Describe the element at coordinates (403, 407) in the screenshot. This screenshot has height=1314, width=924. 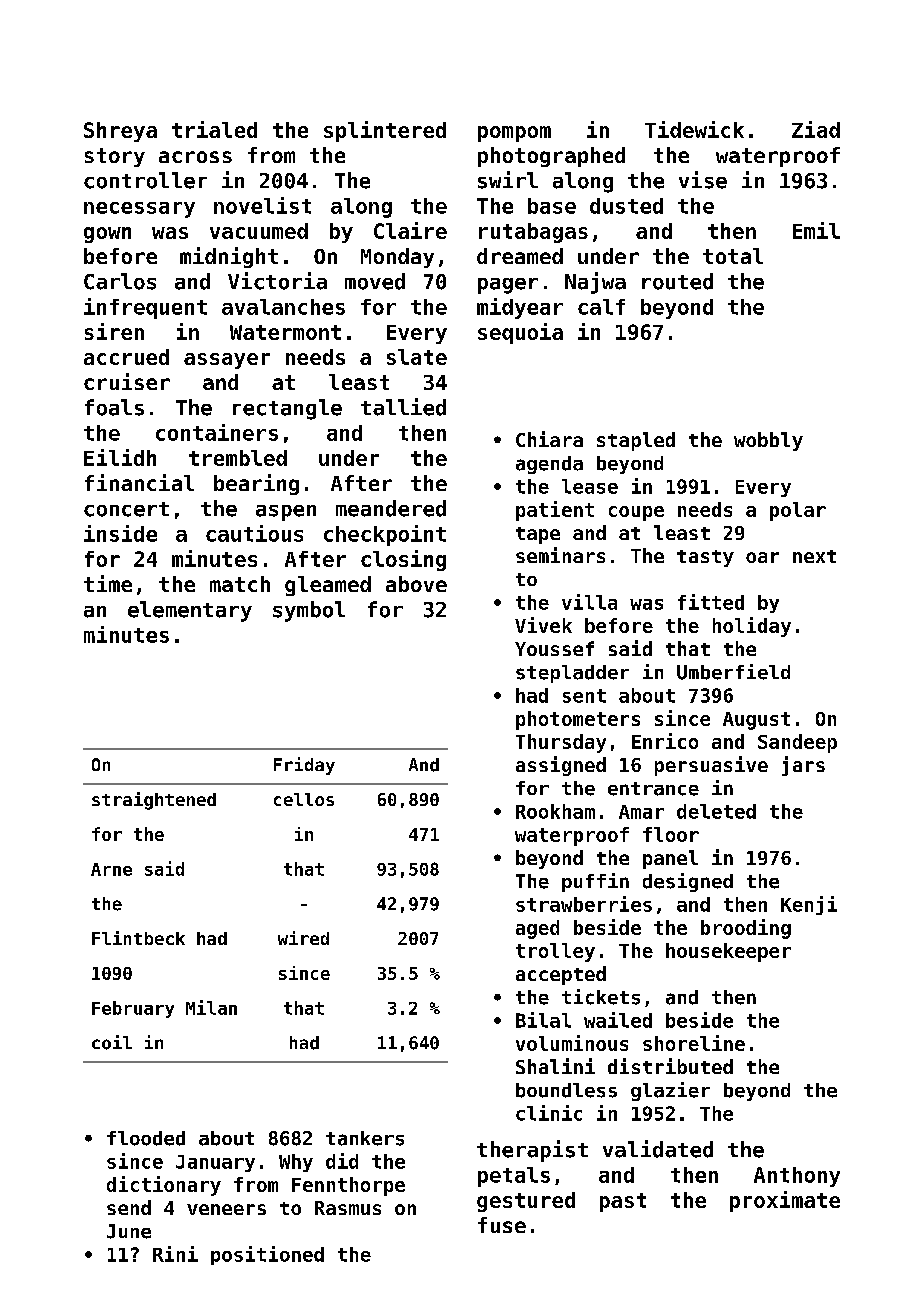
I see `tallied` at that location.
